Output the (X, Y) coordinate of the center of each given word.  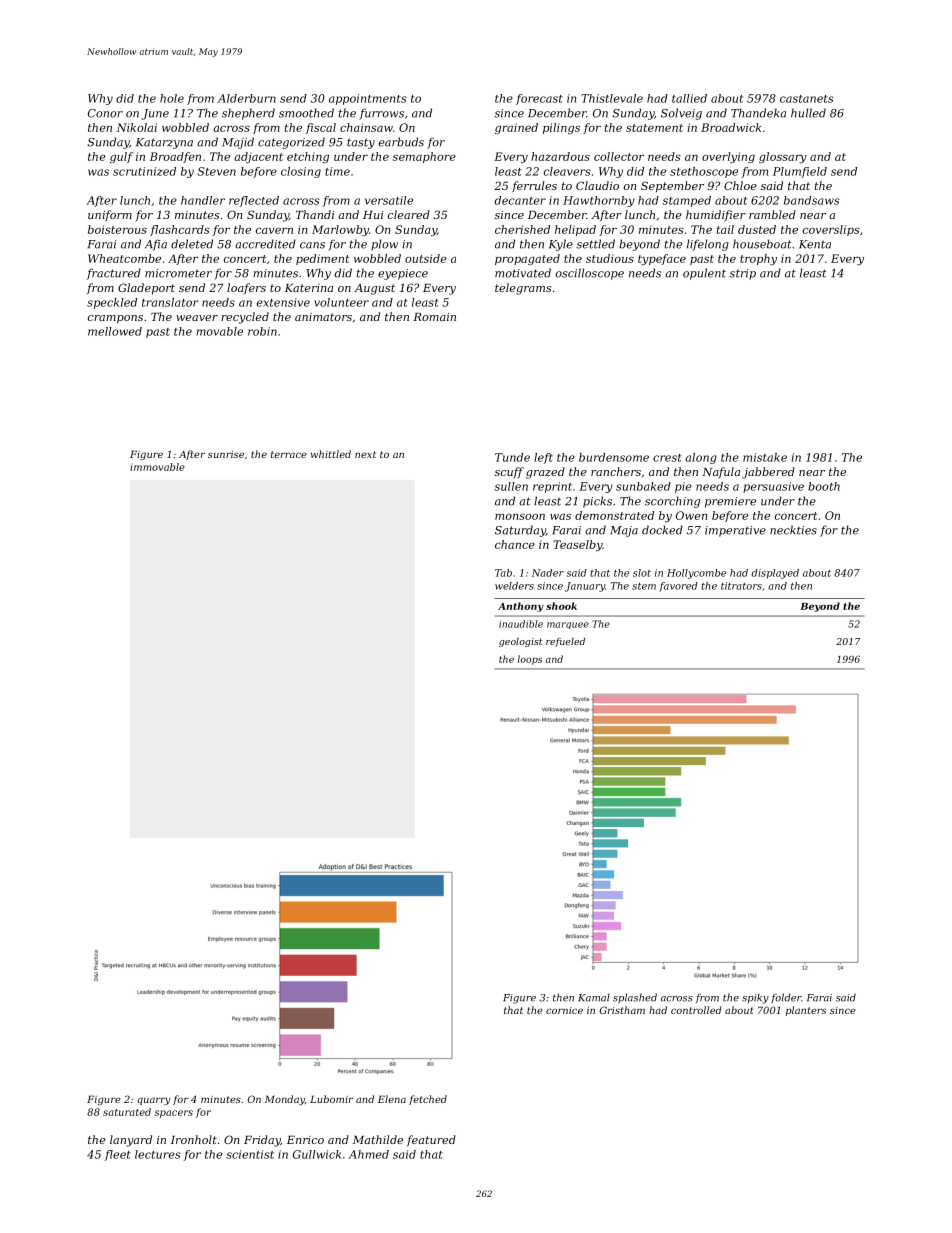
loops (530, 660)
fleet (118, 1155)
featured (431, 1140)
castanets (807, 99)
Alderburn (246, 98)
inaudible (521, 624)
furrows (381, 114)
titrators (741, 586)
